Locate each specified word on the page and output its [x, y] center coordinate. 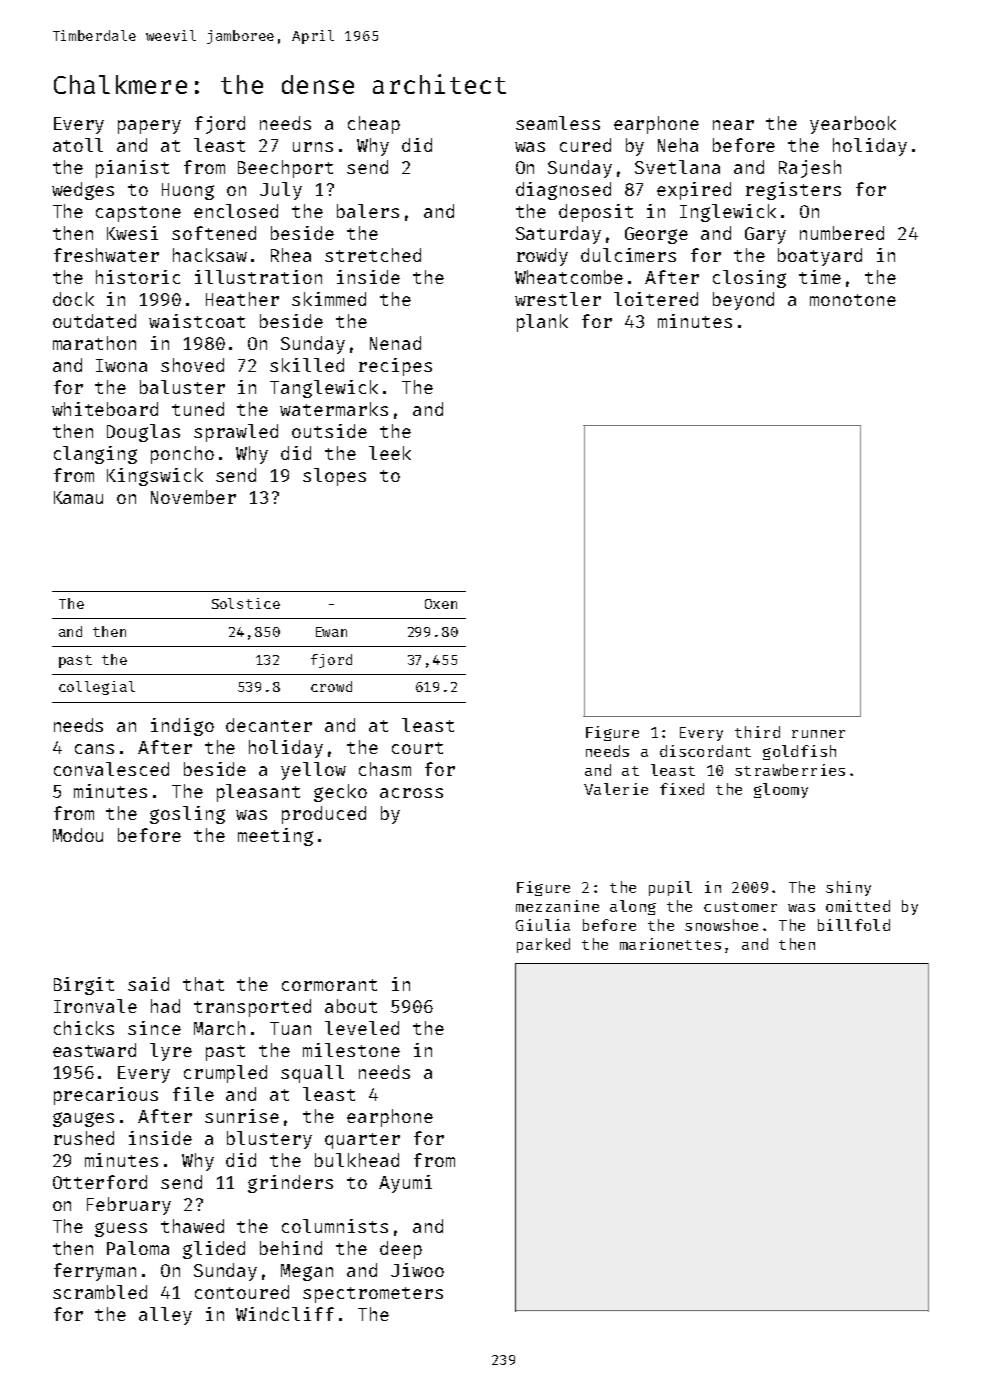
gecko [340, 793]
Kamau [78, 497]
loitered [656, 299]
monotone [853, 300]
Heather [242, 299]
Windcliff [285, 1314]
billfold [854, 925]
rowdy [542, 257]
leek [390, 453]
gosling [187, 815]
